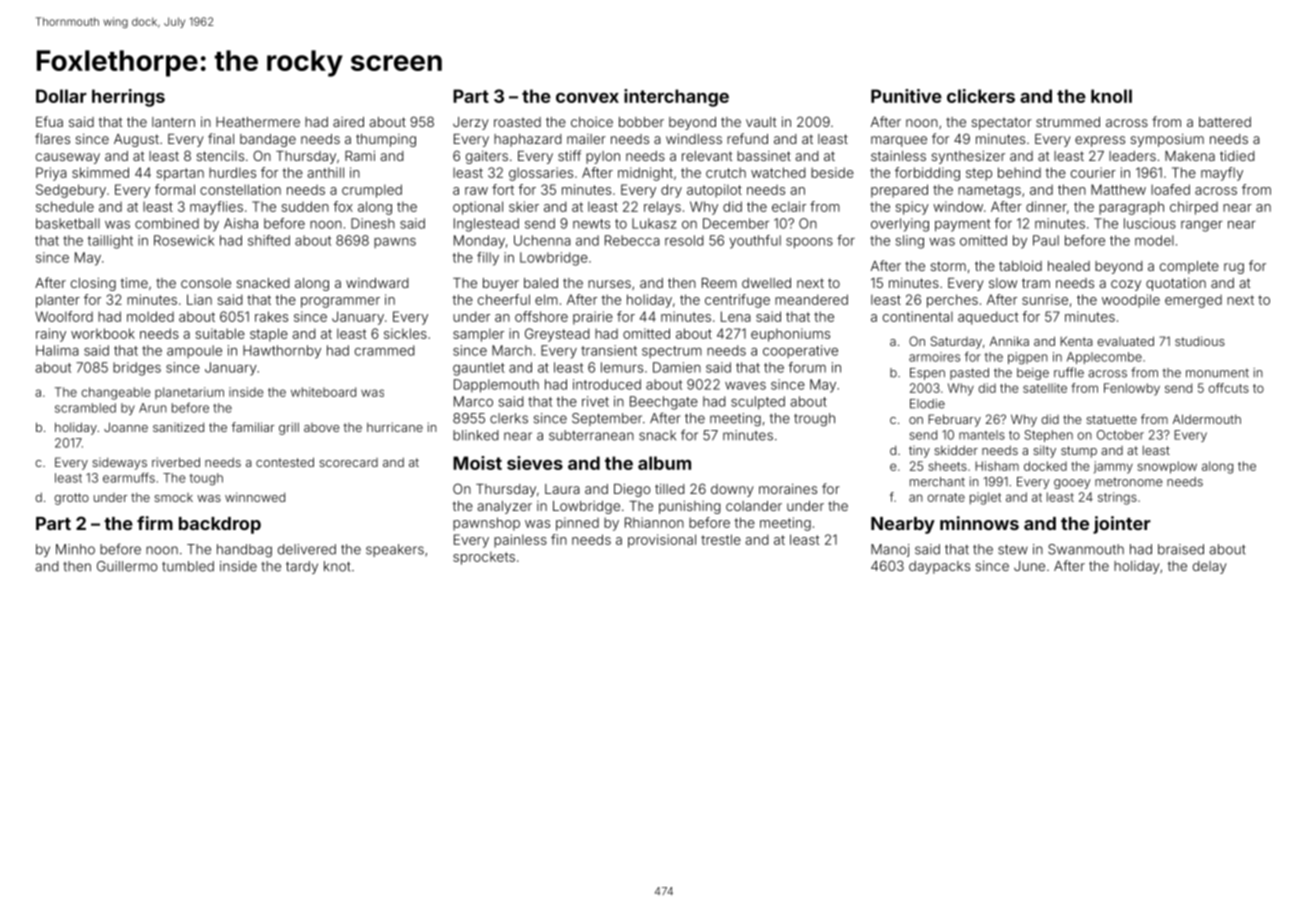 This page has width=1308, height=924. I want to click on provisional, so click(662, 541).
